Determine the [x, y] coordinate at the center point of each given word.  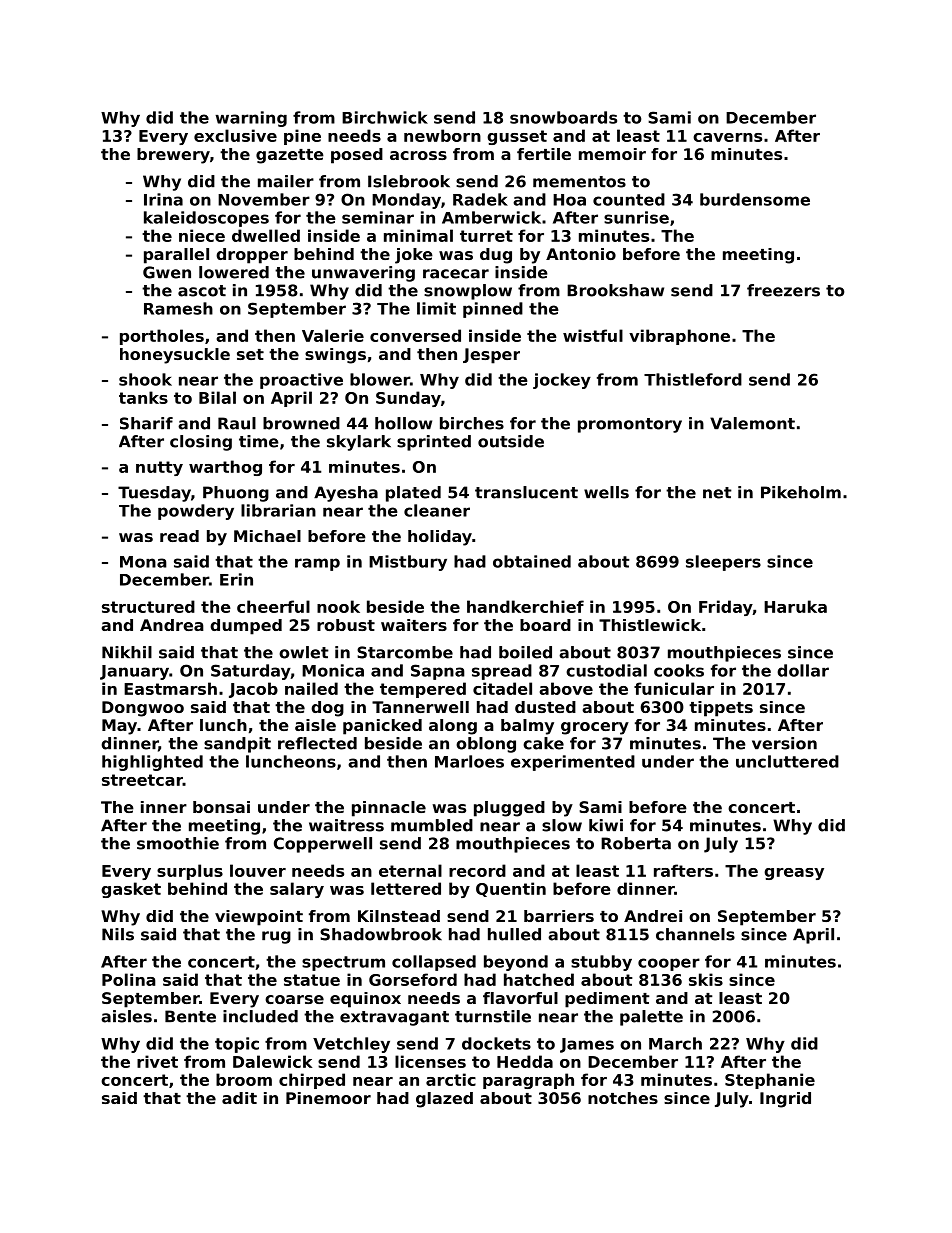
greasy [794, 874]
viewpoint [259, 918]
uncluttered [787, 761]
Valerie [333, 335]
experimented [573, 763]
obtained [532, 561]
